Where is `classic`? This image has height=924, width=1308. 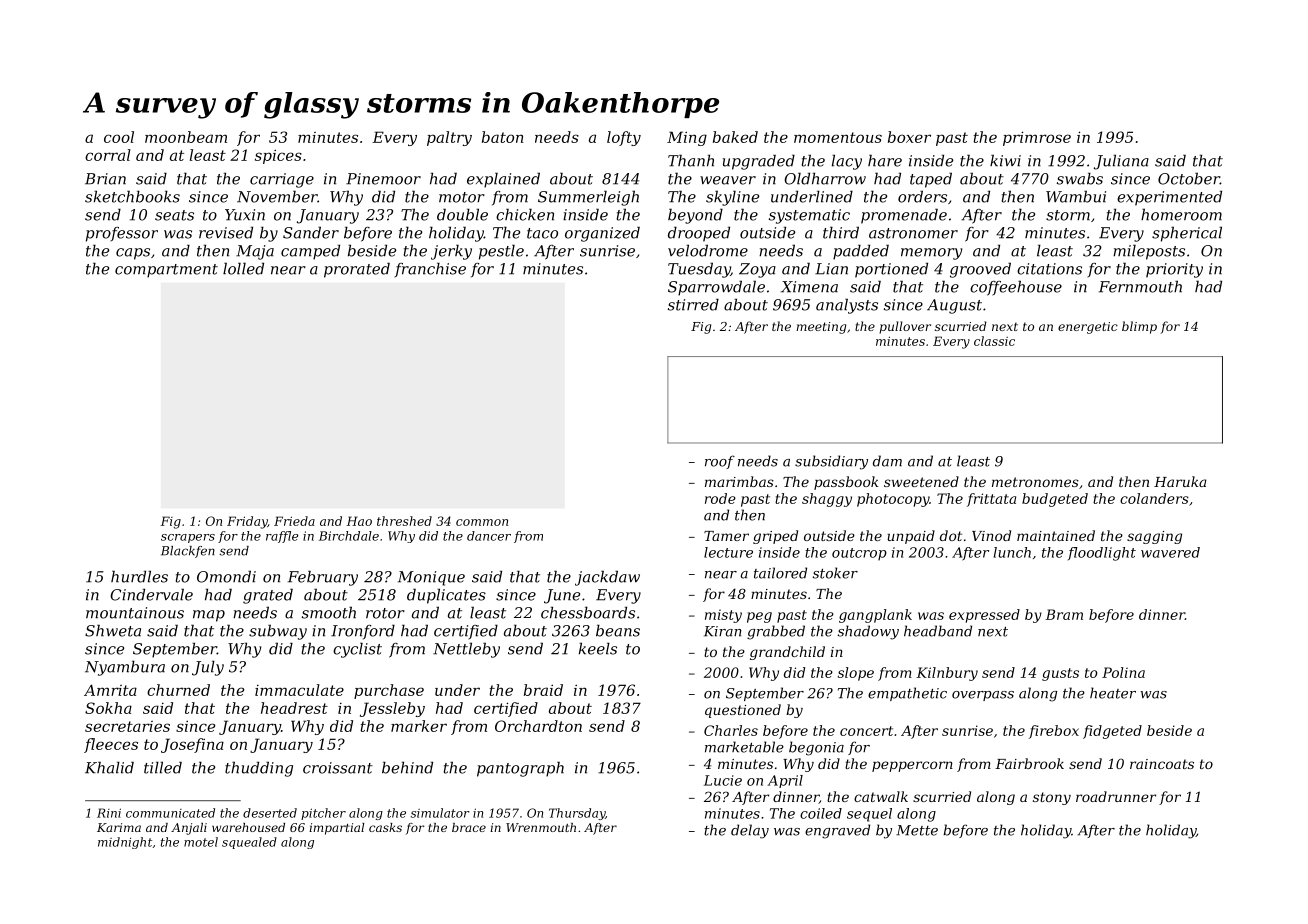
classic is located at coordinates (994, 341).
